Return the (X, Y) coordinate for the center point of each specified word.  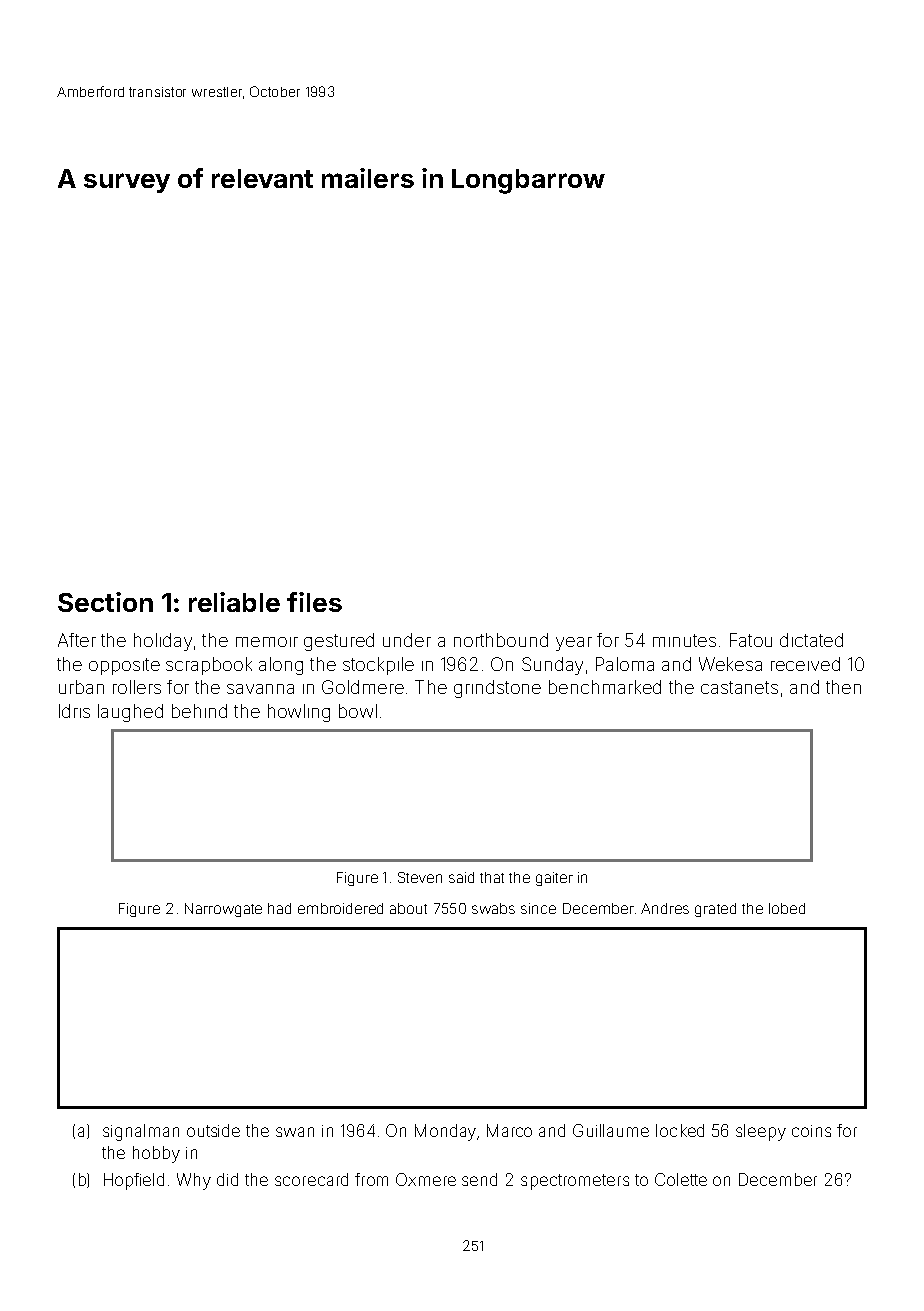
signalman (141, 1132)
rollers (137, 687)
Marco (509, 1130)
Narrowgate (223, 910)
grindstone (497, 689)
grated (715, 910)
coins (811, 1131)
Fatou (751, 640)
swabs (493, 908)
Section (105, 602)
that (492, 877)
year (574, 644)
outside (213, 1130)
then (843, 687)
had (279, 908)
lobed (787, 908)
